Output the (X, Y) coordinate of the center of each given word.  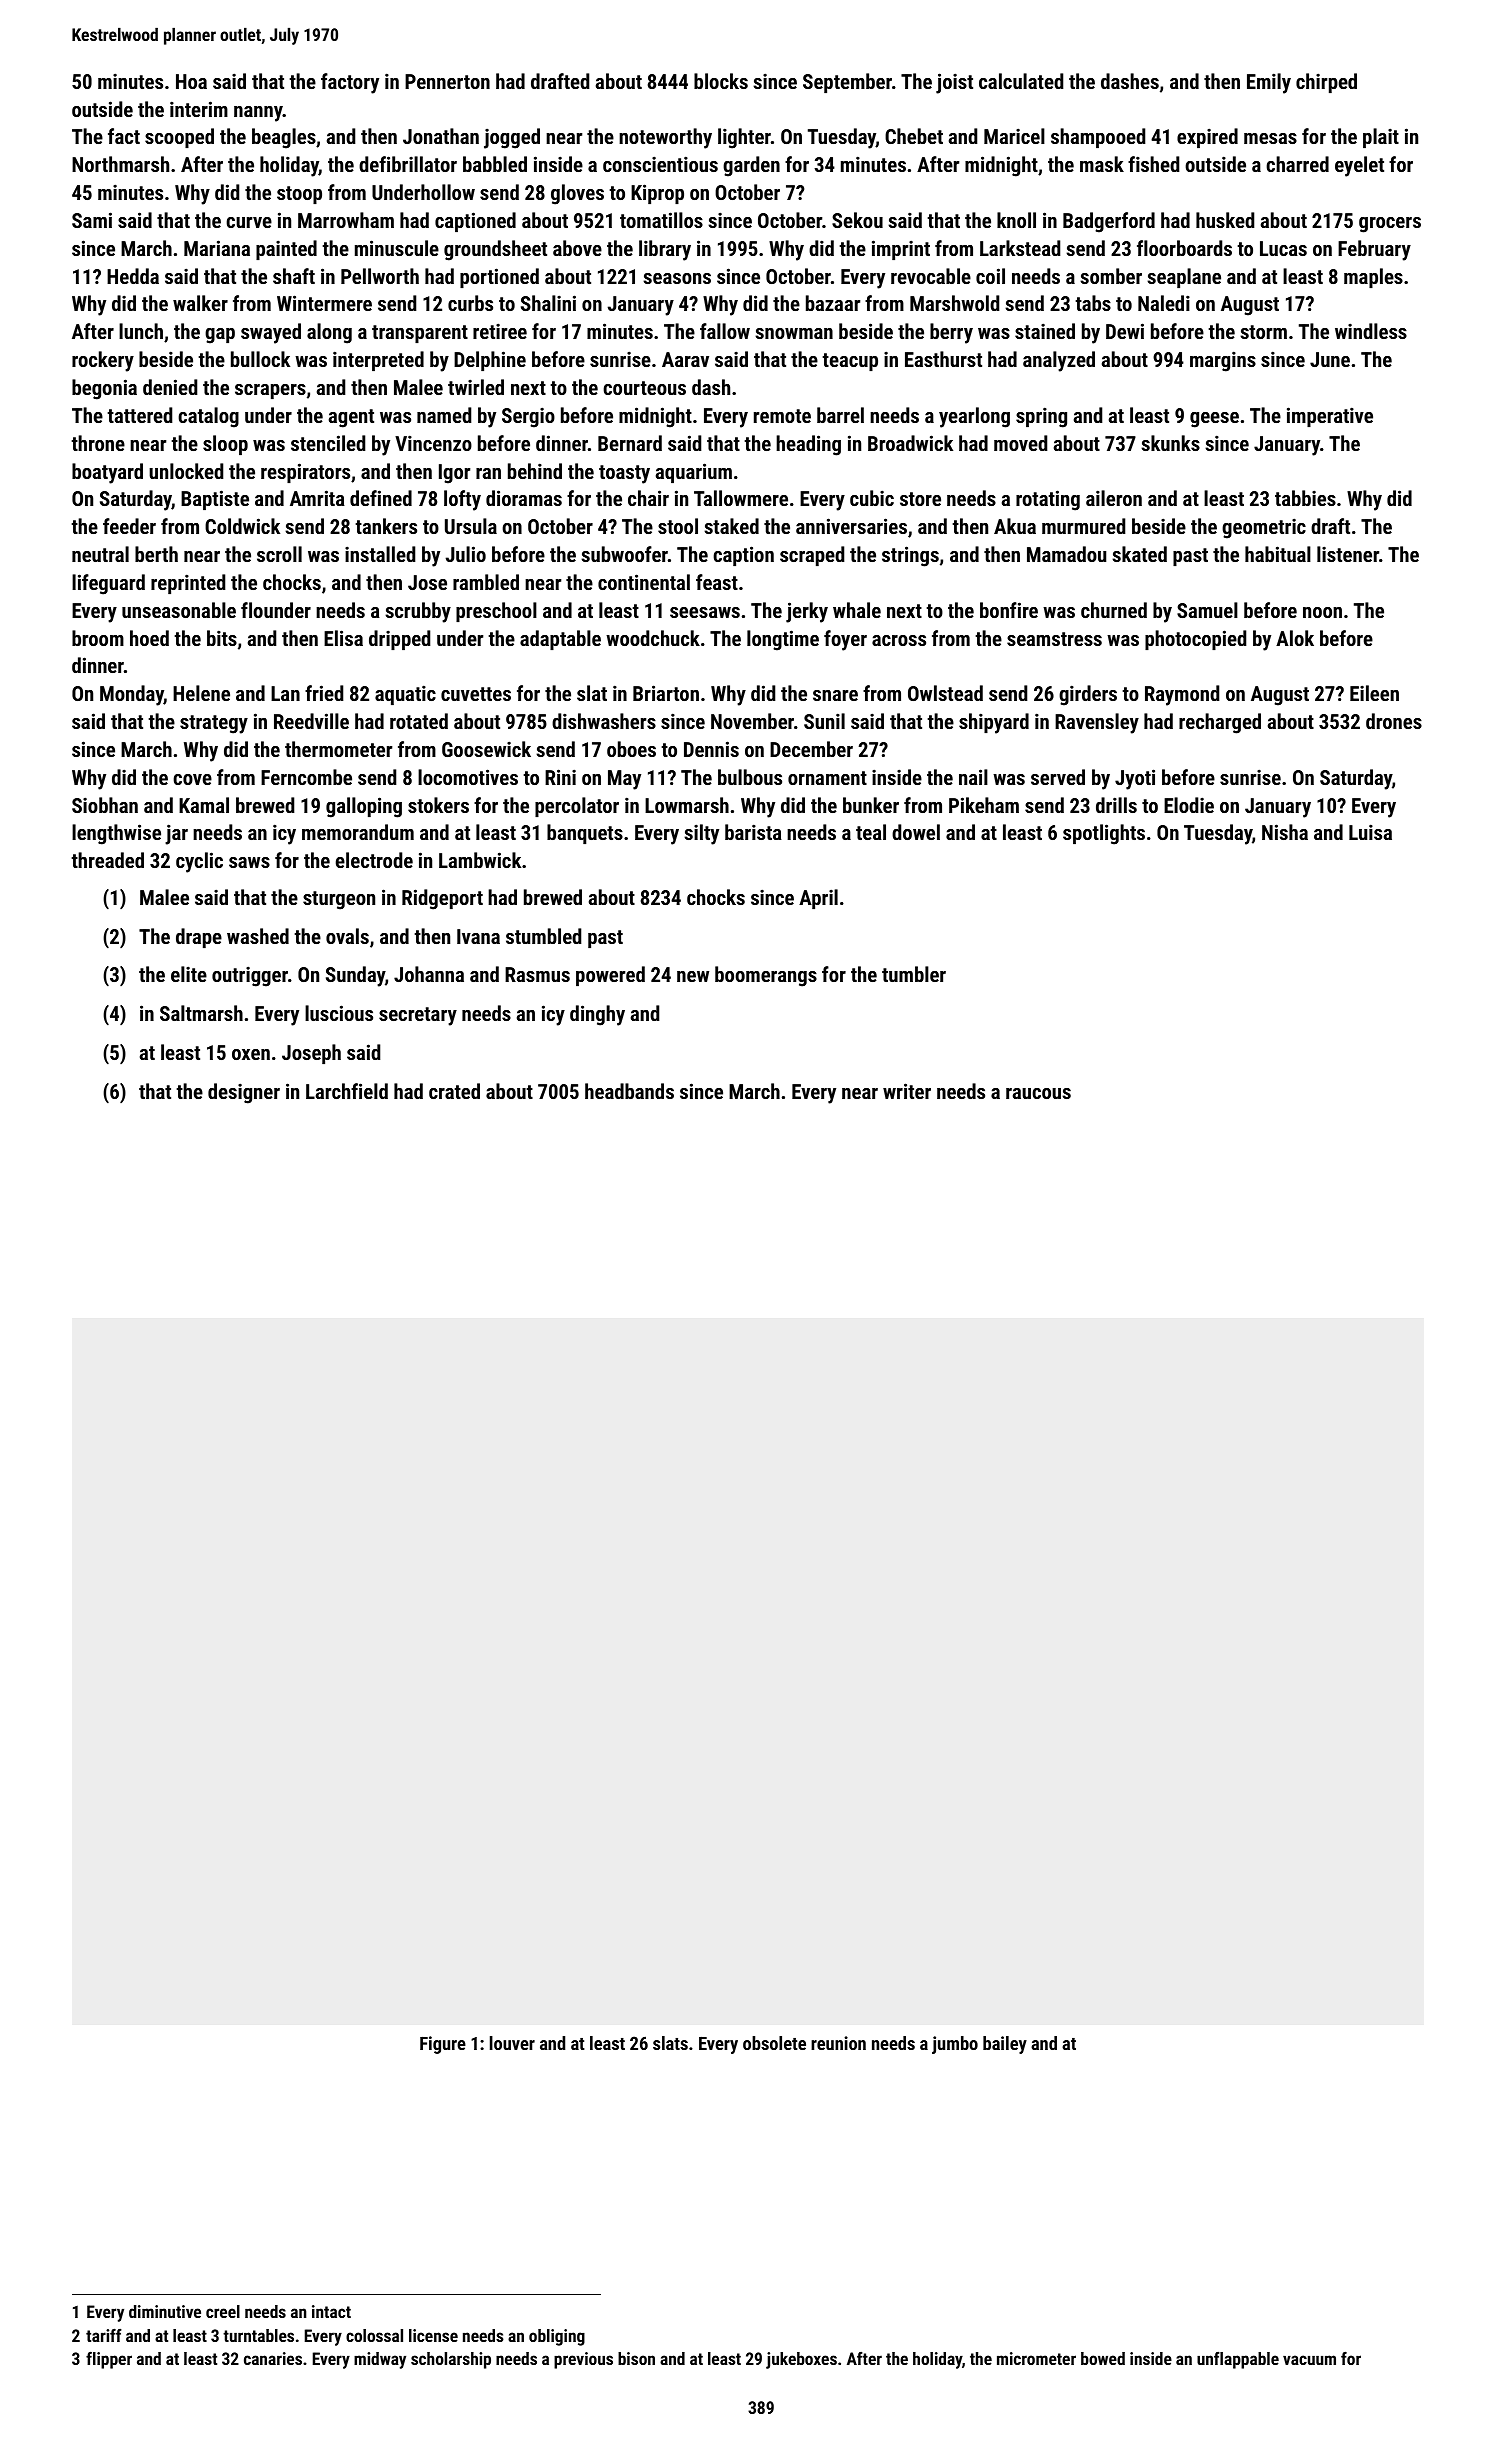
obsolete (774, 2043)
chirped (1326, 83)
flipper (109, 2360)
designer (244, 1093)
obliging (557, 2337)
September (847, 83)
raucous (1038, 1093)
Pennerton (447, 81)
